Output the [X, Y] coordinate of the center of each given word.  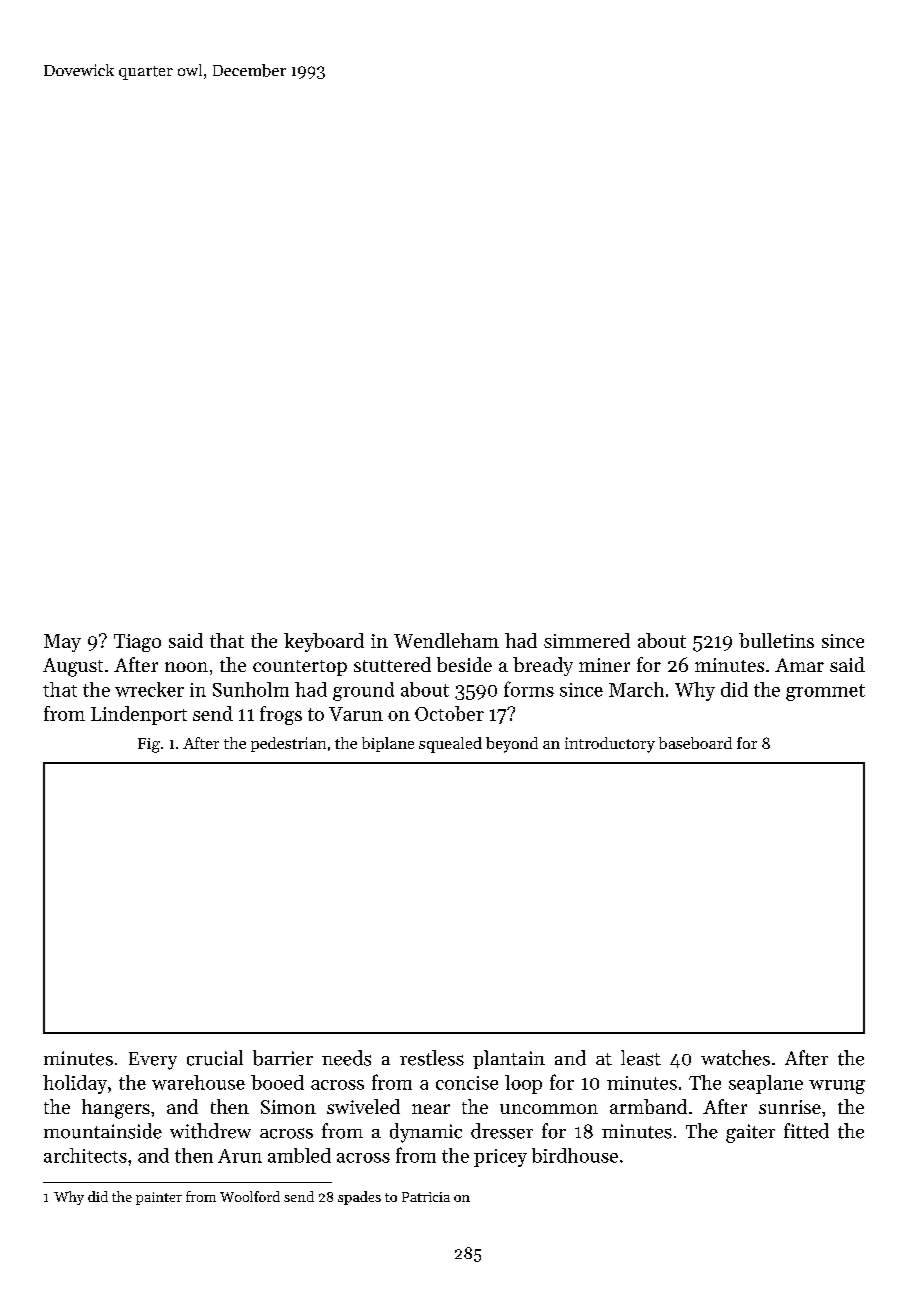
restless [432, 1058]
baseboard [695, 743]
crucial [215, 1058]
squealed [450, 745]
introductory [610, 745]
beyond [512, 745]
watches [735, 1058]
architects [85, 1155]
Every [153, 1061]
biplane [388, 744]
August [73, 667]
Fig [149, 745]
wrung [837, 1087]
